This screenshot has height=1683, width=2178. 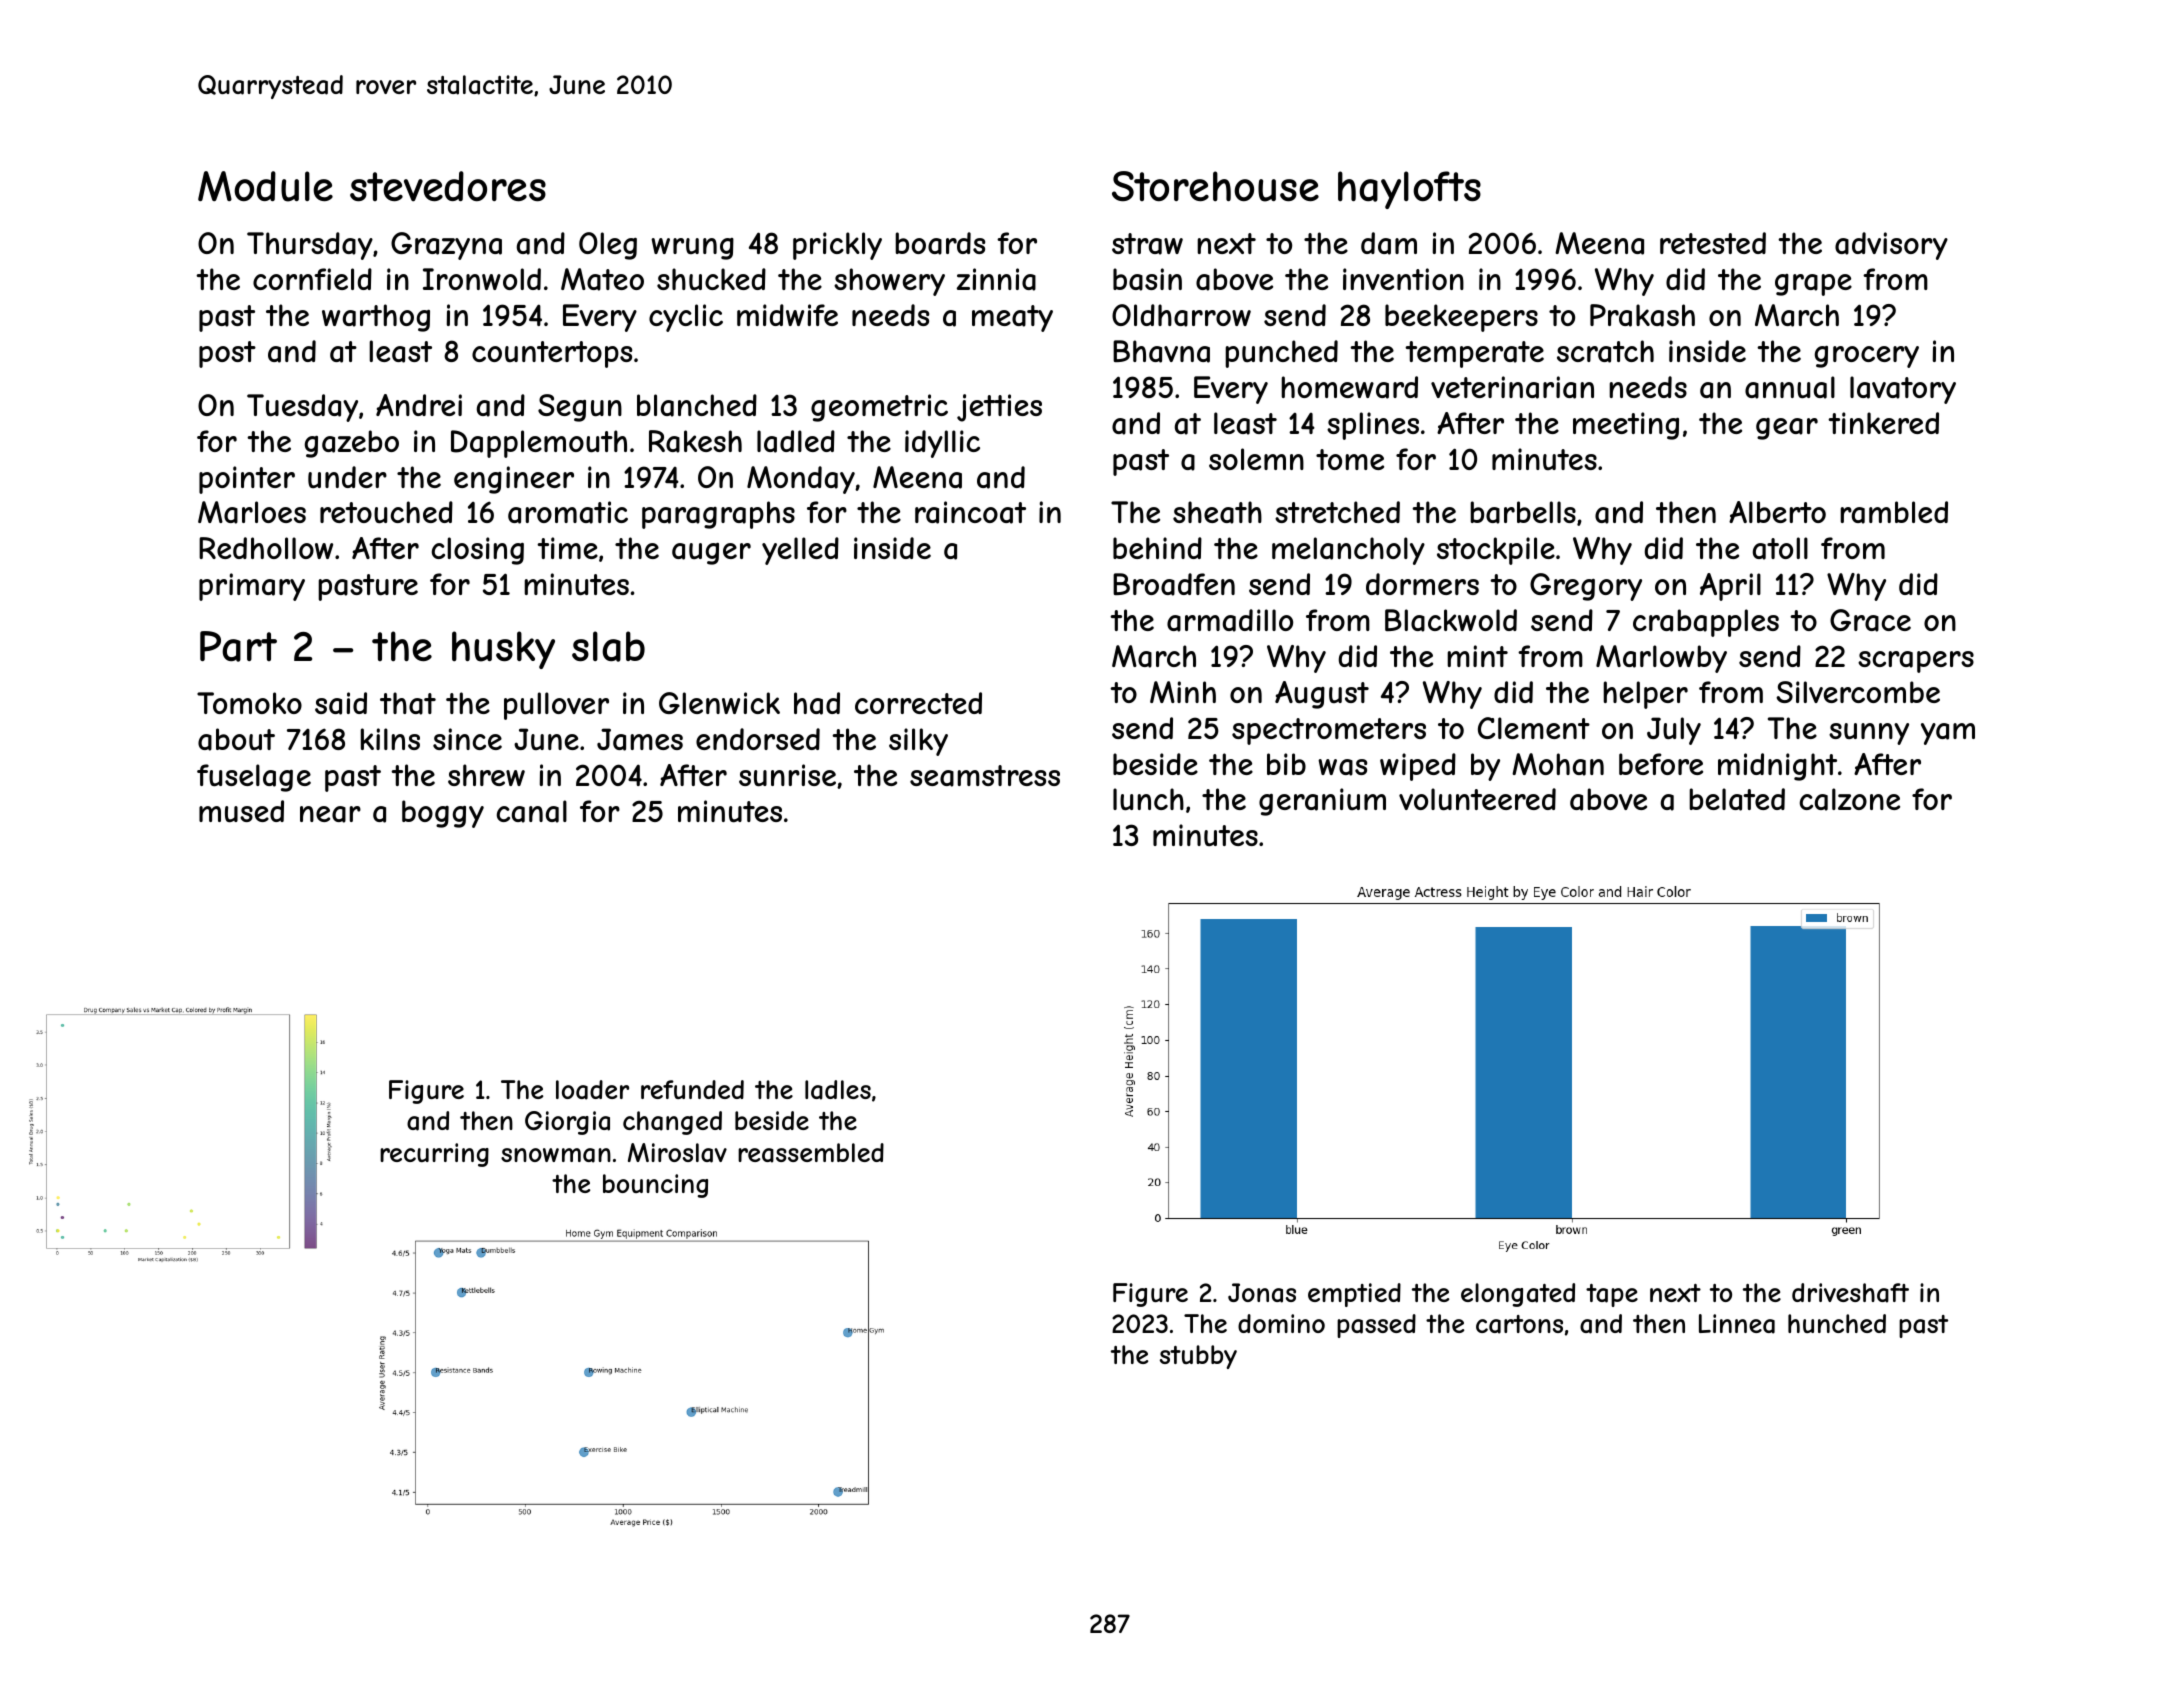 I want to click on wrung, so click(x=692, y=249).
